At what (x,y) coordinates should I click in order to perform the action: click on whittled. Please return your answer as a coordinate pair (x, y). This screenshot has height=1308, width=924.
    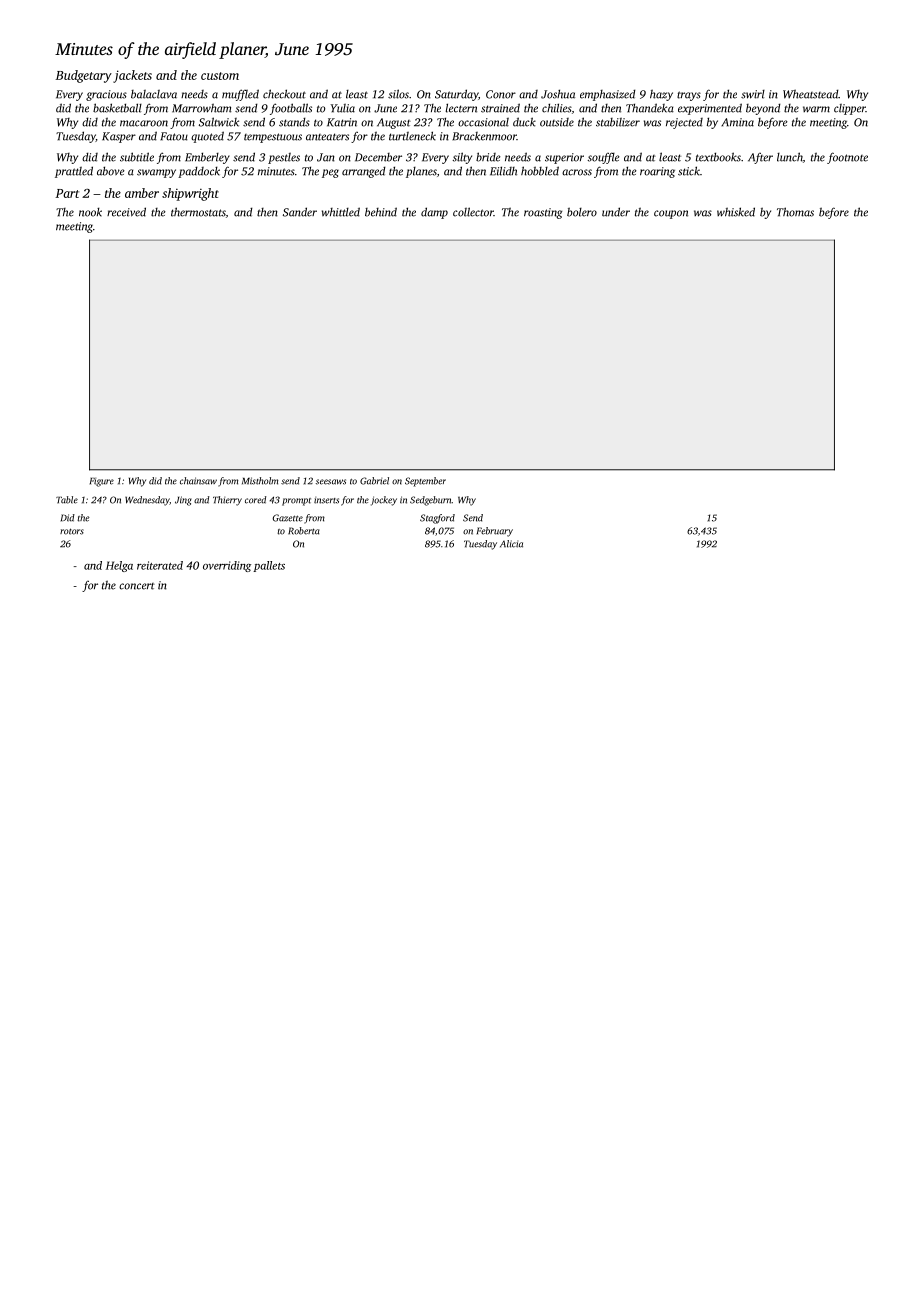
    Looking at the image, I should click on (341, 212).
